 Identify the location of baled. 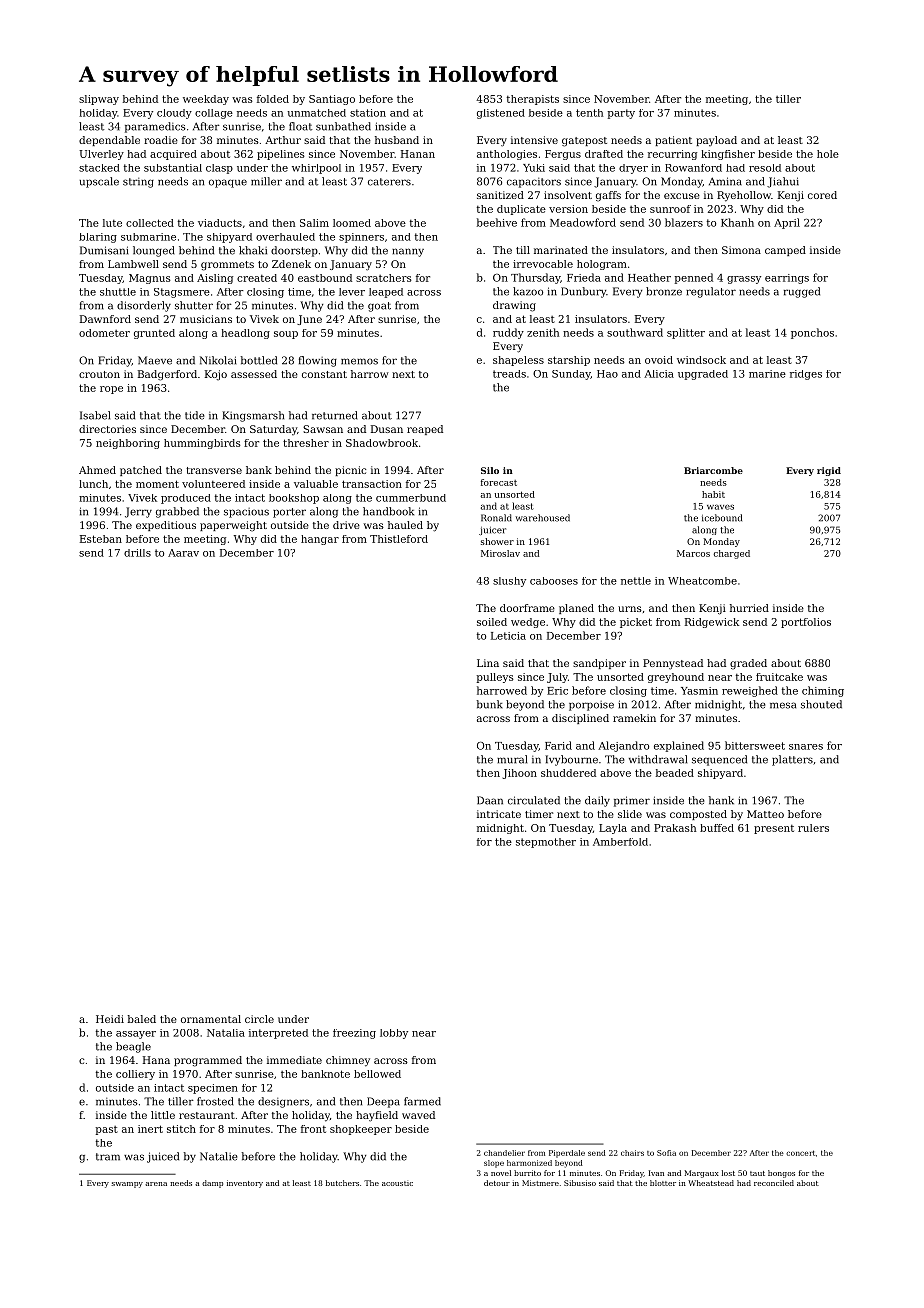
(142, 1019).
